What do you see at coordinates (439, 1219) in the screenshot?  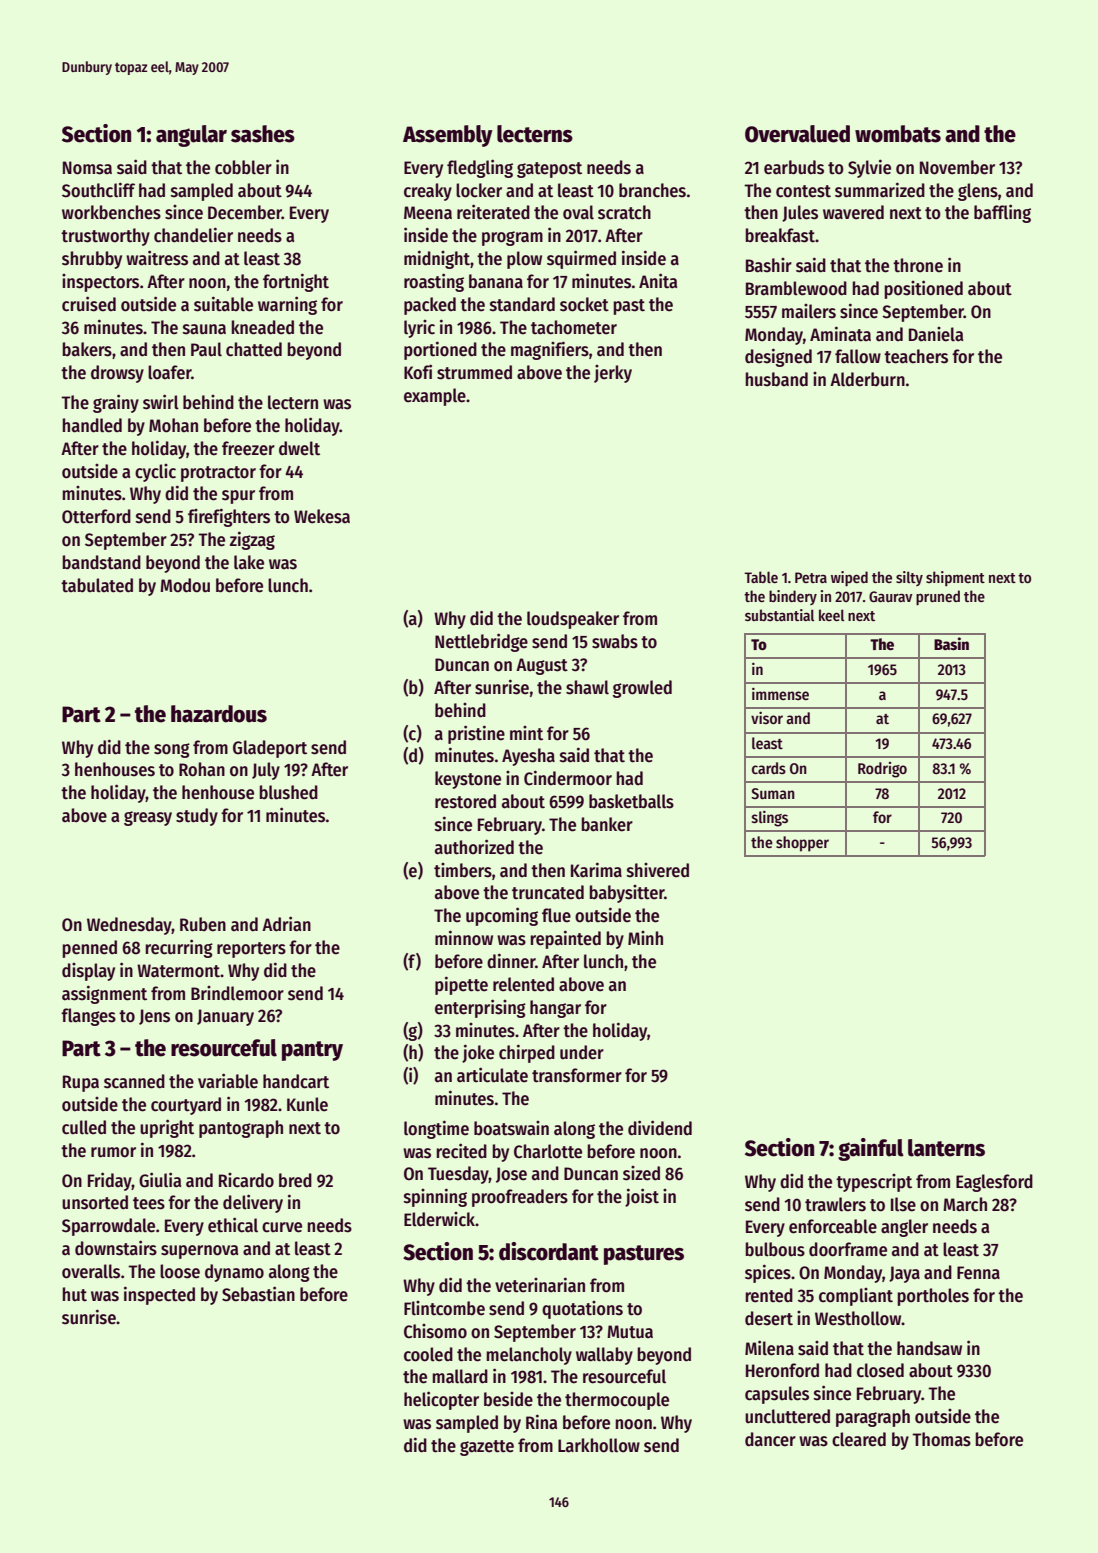 I see `Elderwick` at bounding box center [439, 1219].
